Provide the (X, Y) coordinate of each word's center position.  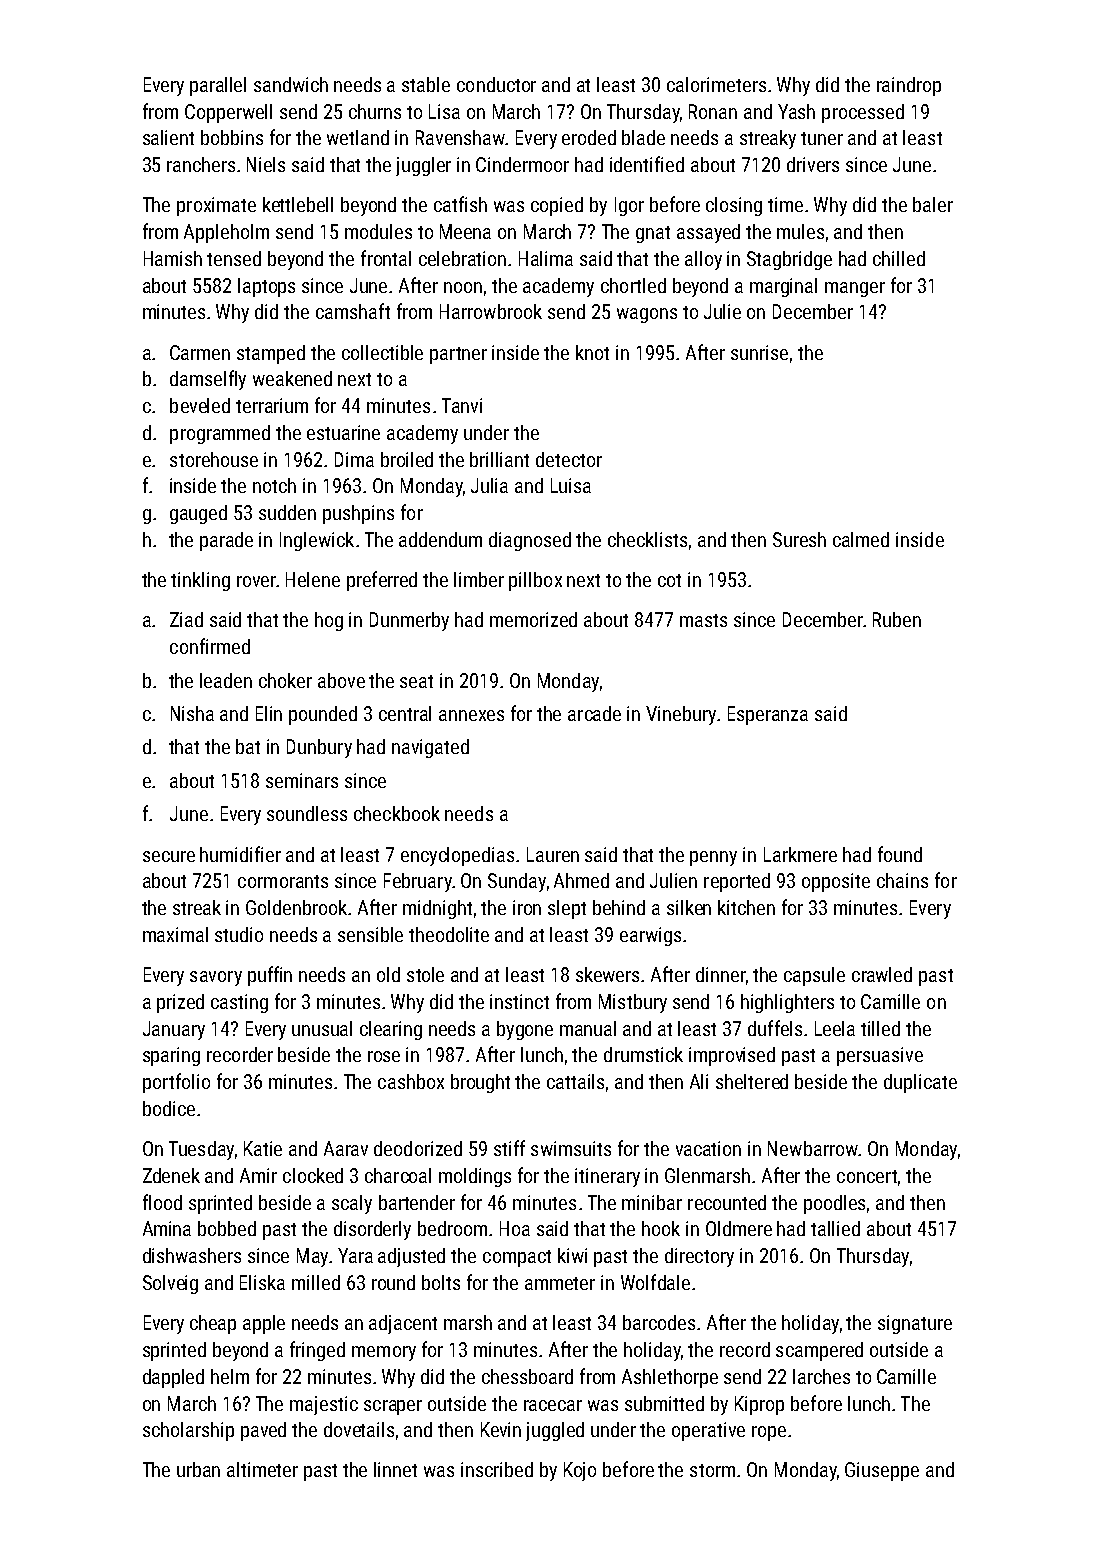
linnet (395, 1469)
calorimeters (716, 84)
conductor (496, 84)
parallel (218, 86)
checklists (647, 539)
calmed (861, 539)
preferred (382, 581)
